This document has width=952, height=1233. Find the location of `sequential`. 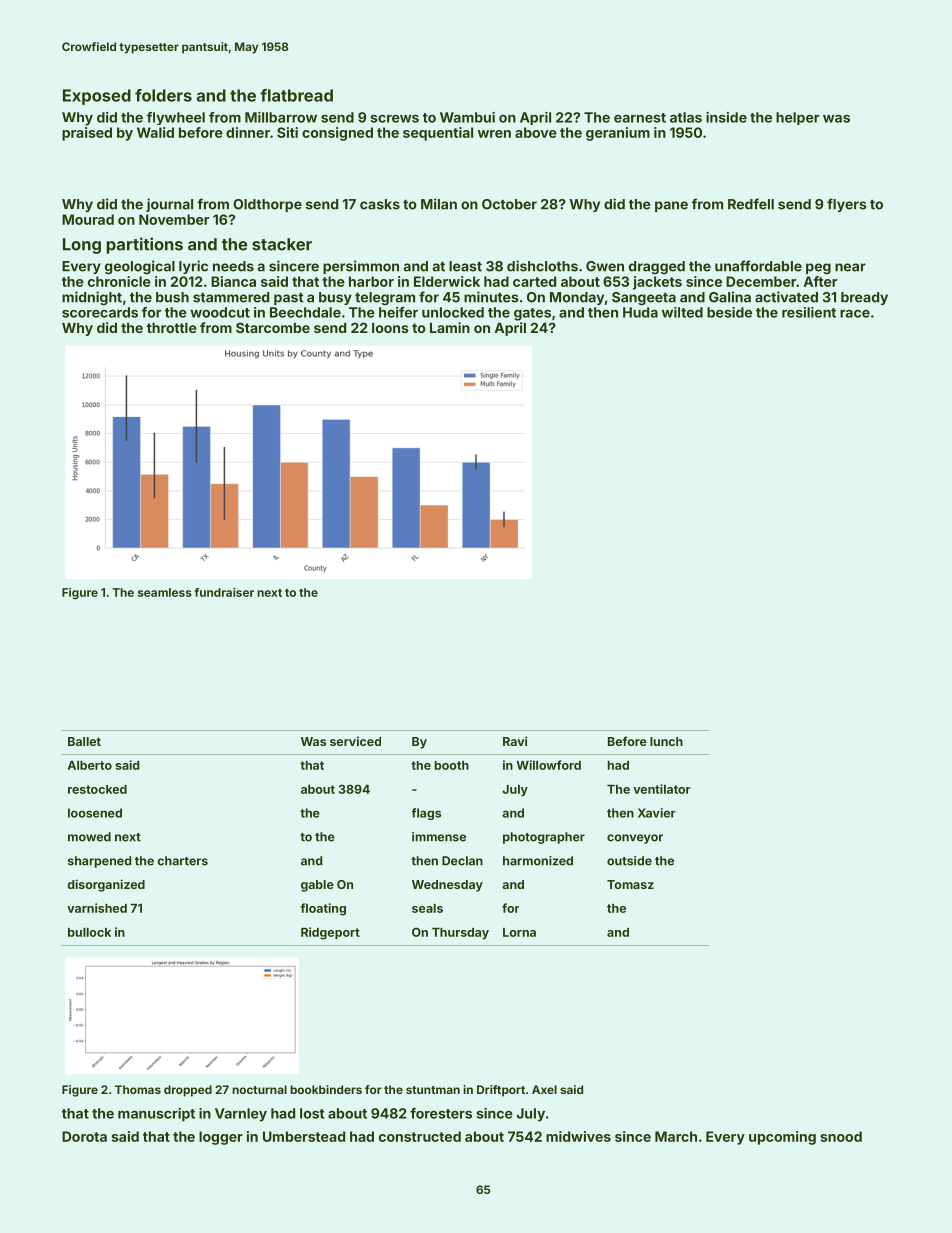

sequential is located at coordinates (438, 134).
